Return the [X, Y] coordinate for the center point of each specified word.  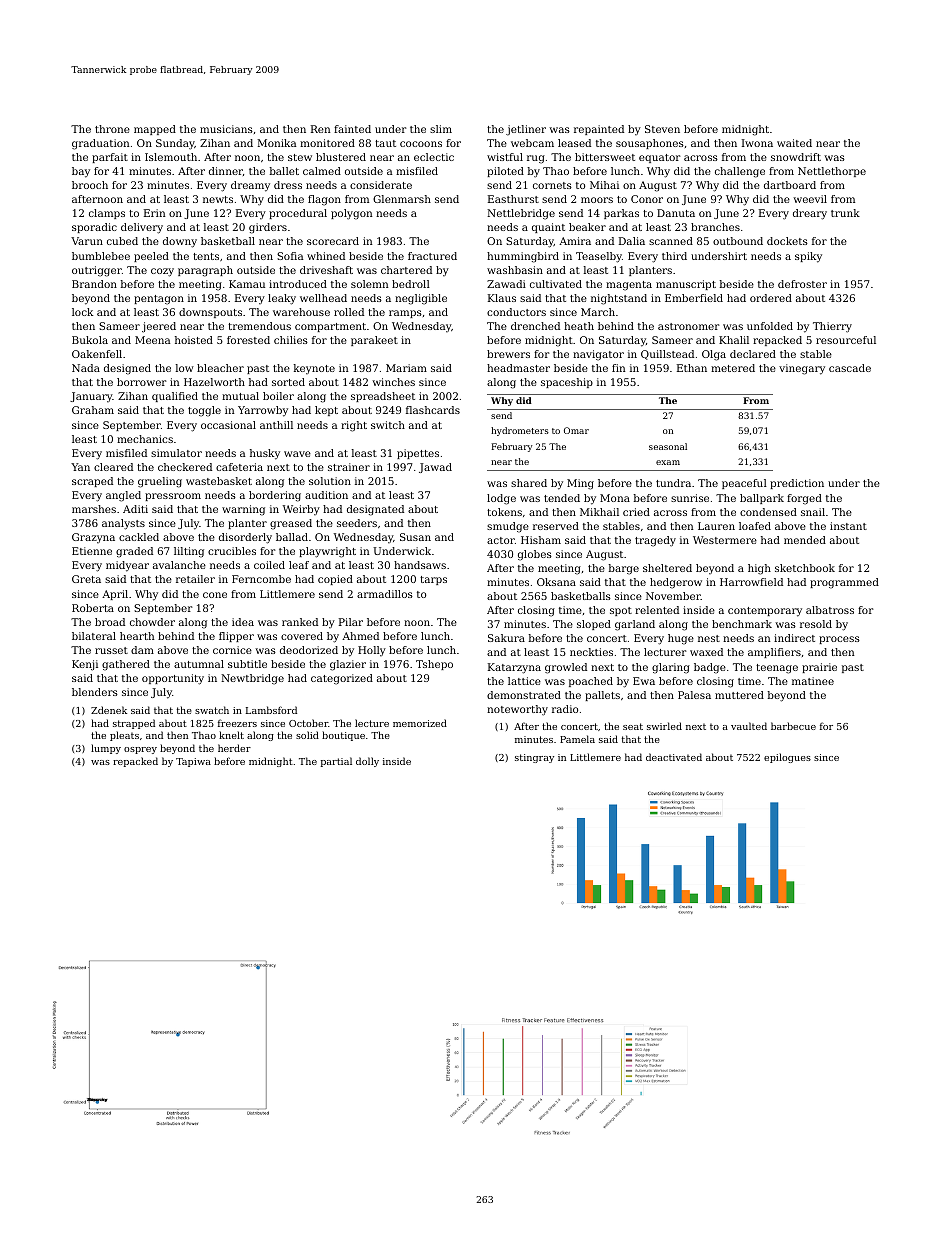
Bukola [90, 340]
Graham [93, 410]
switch [388, 425]
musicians [226, 129]
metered [733, 368]
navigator [598, 355]
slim [441, 129]
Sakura [506, 638]
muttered [739, 695]
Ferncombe [261, 579]
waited [794, 143]
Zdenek [109, 710]
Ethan [692, 368]
